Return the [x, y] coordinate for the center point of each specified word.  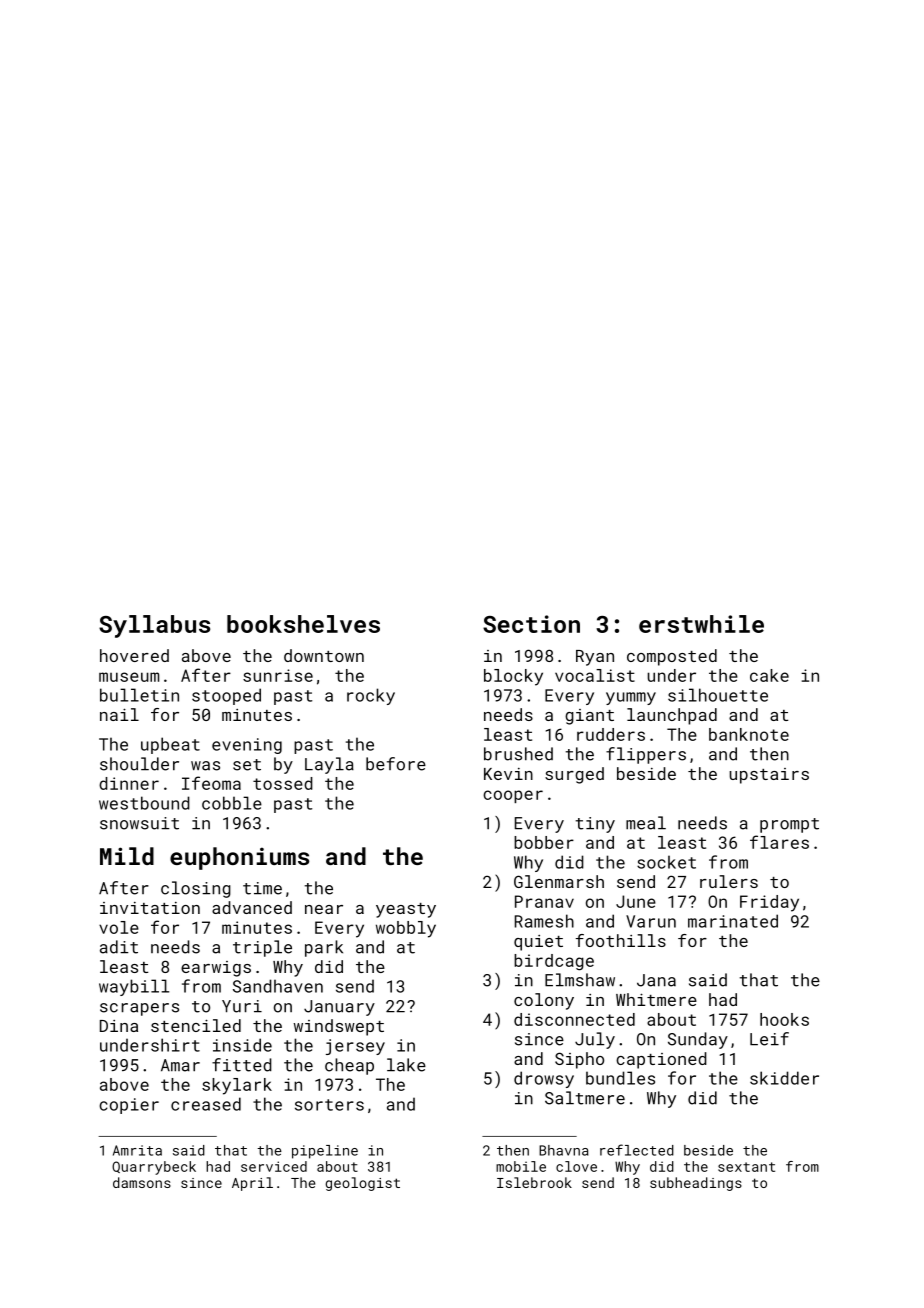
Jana [656, 980]
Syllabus [154, 626]
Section [531, 624]
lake [406, 1065]
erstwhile [701, 624]
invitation [150, 908]
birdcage [554, 962]
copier [129, 1106]
